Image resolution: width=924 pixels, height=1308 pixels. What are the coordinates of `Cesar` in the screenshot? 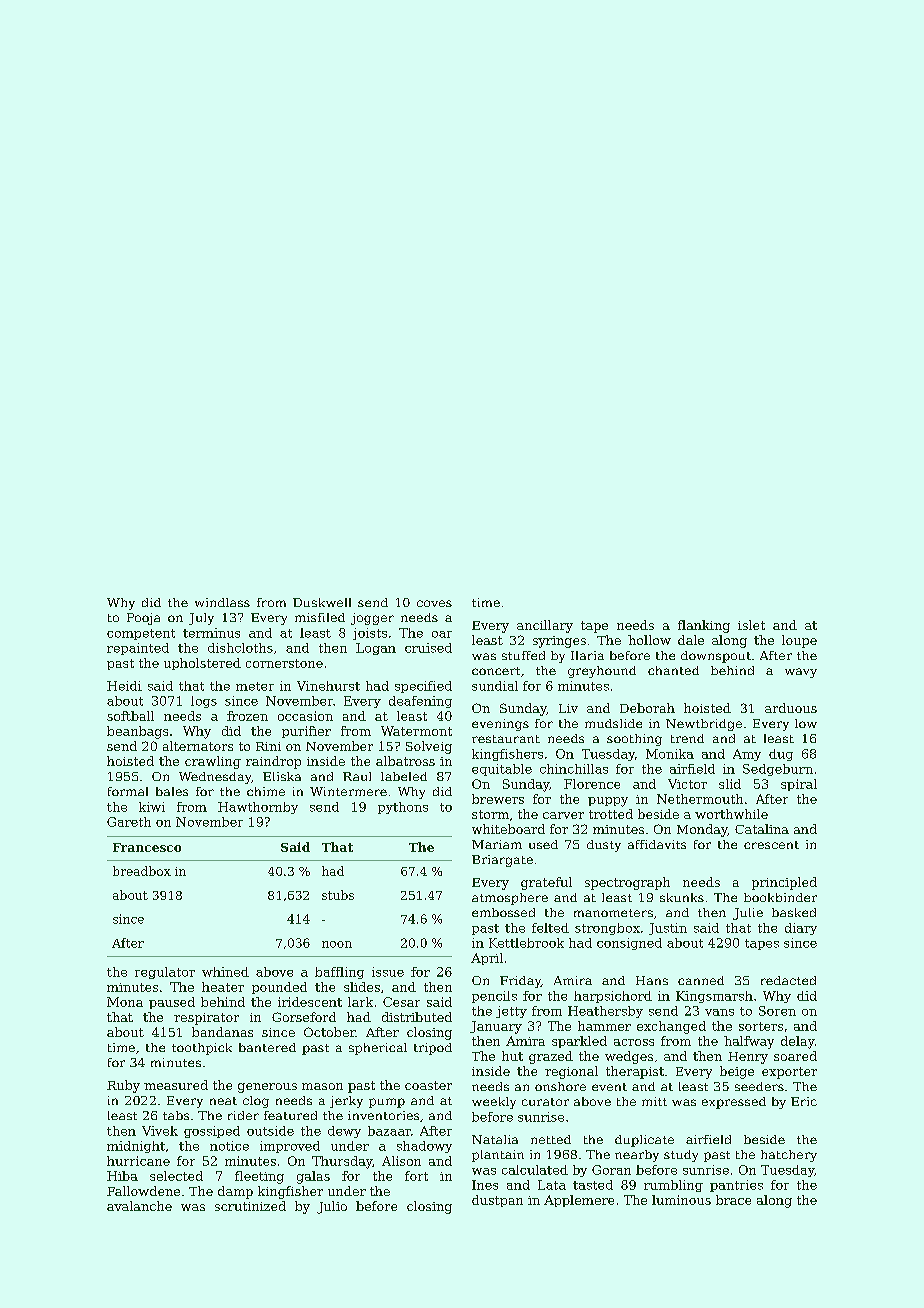 It's located at (401, 1002).
